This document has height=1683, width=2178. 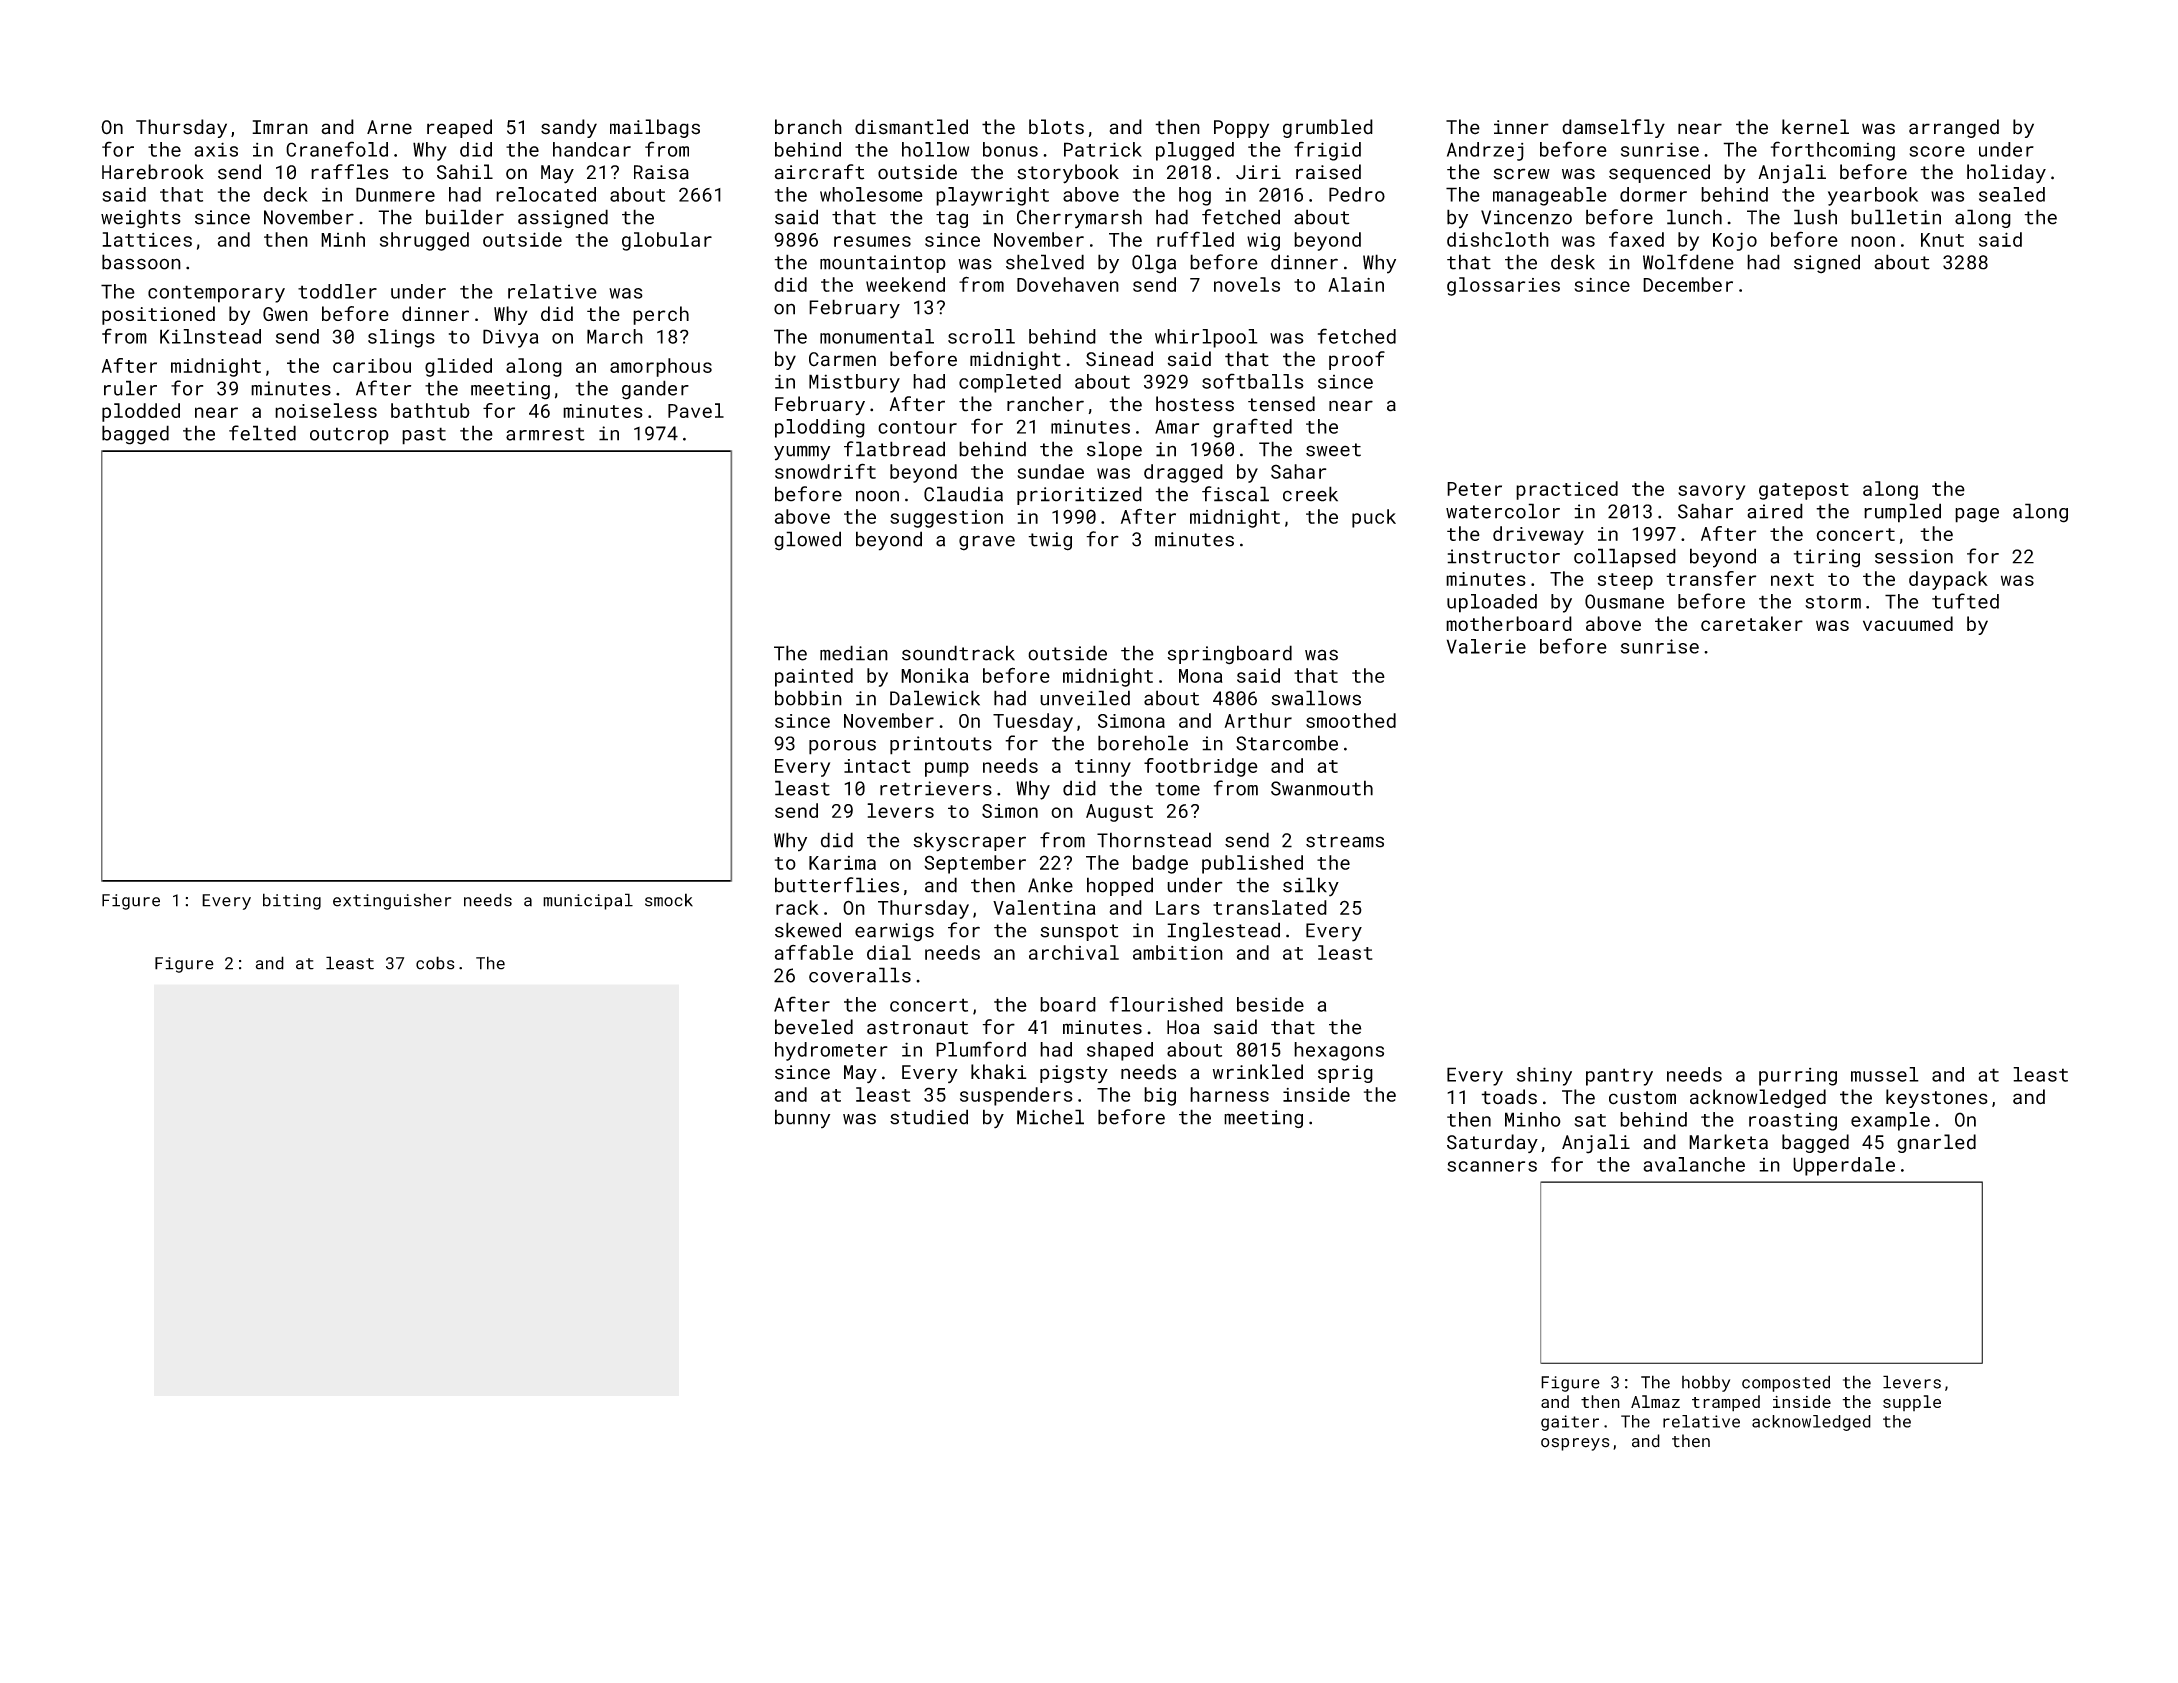 What do you see at coordinates (802, 1118) in the document?
I see `bunny` at bounding box center [802, 1118].
